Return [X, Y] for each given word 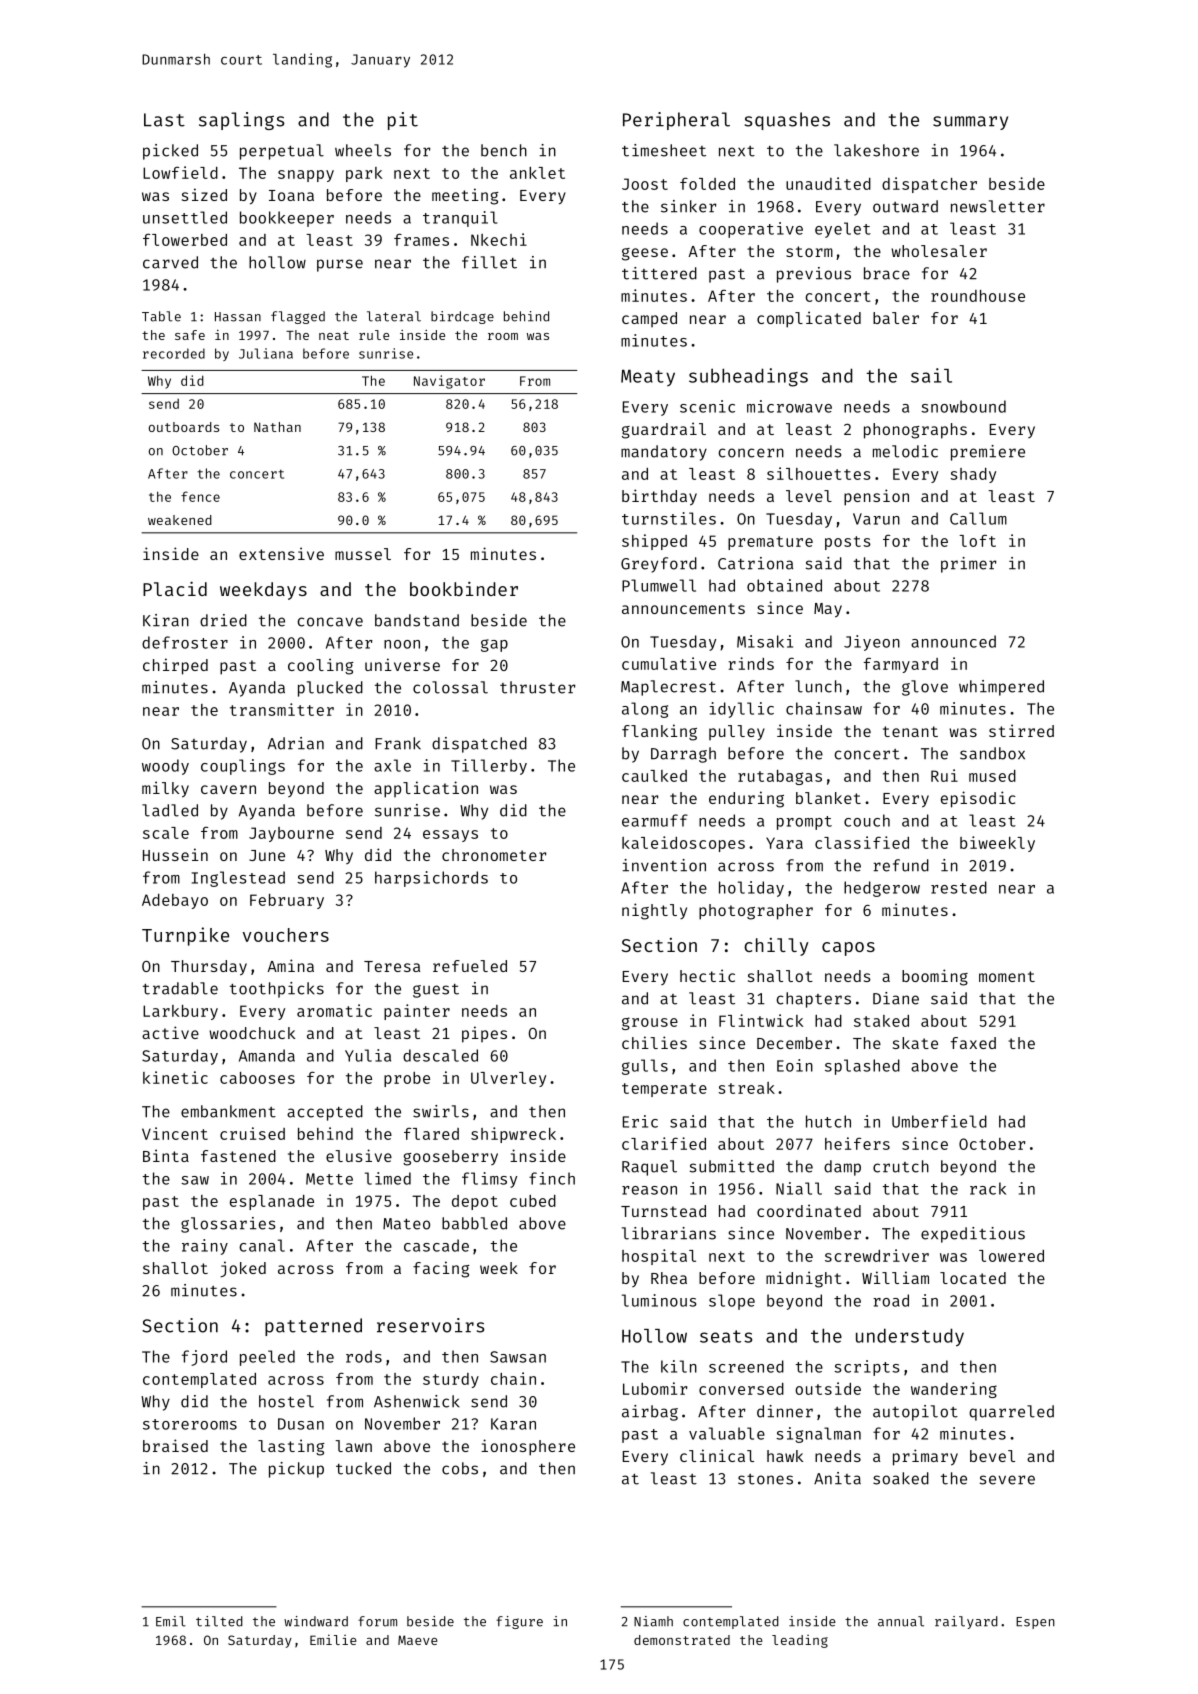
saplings [241, 121]
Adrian [296, 743]
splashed [862, 1067]
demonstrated [682, 1640]
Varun [876, 519]
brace [887, 273]
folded [707, 183]
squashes [787, 121]
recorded [174, 353]
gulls [645, 1067]
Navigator [449, 382]
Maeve [418, 1640]
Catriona [755, 563]
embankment [228, 1111]
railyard [966, 1622]
